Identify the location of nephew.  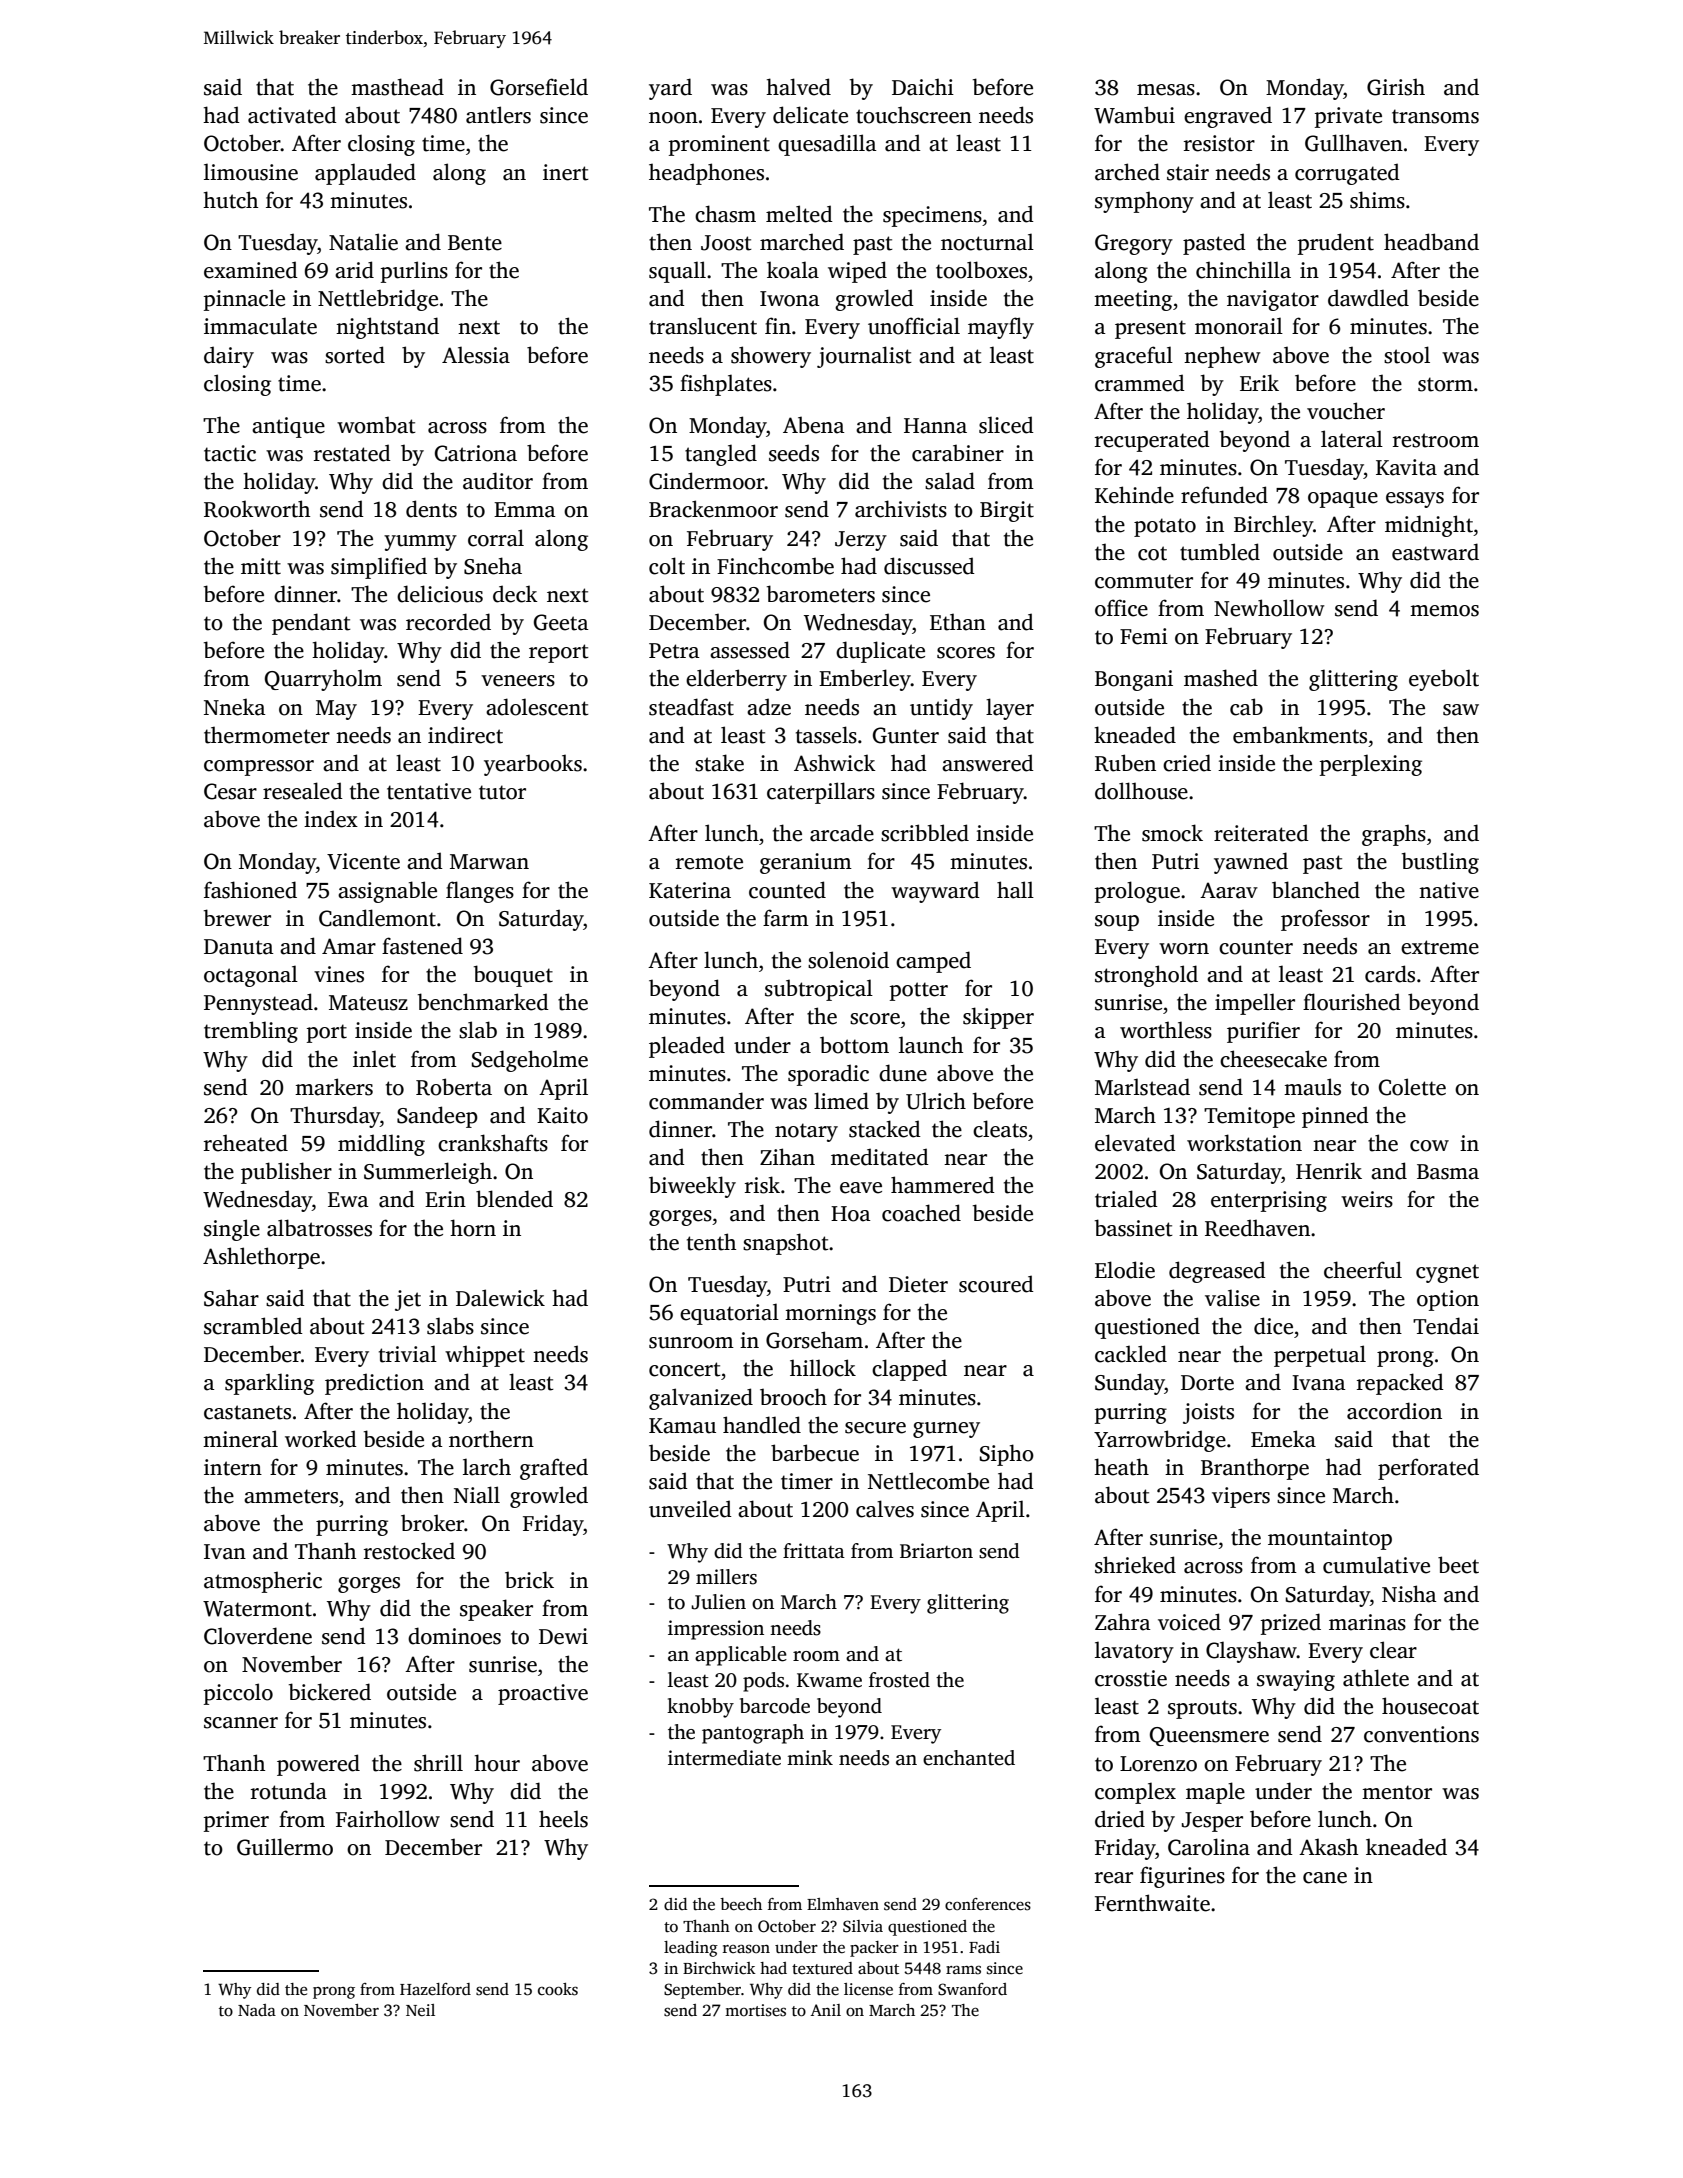
(1222, 357).
